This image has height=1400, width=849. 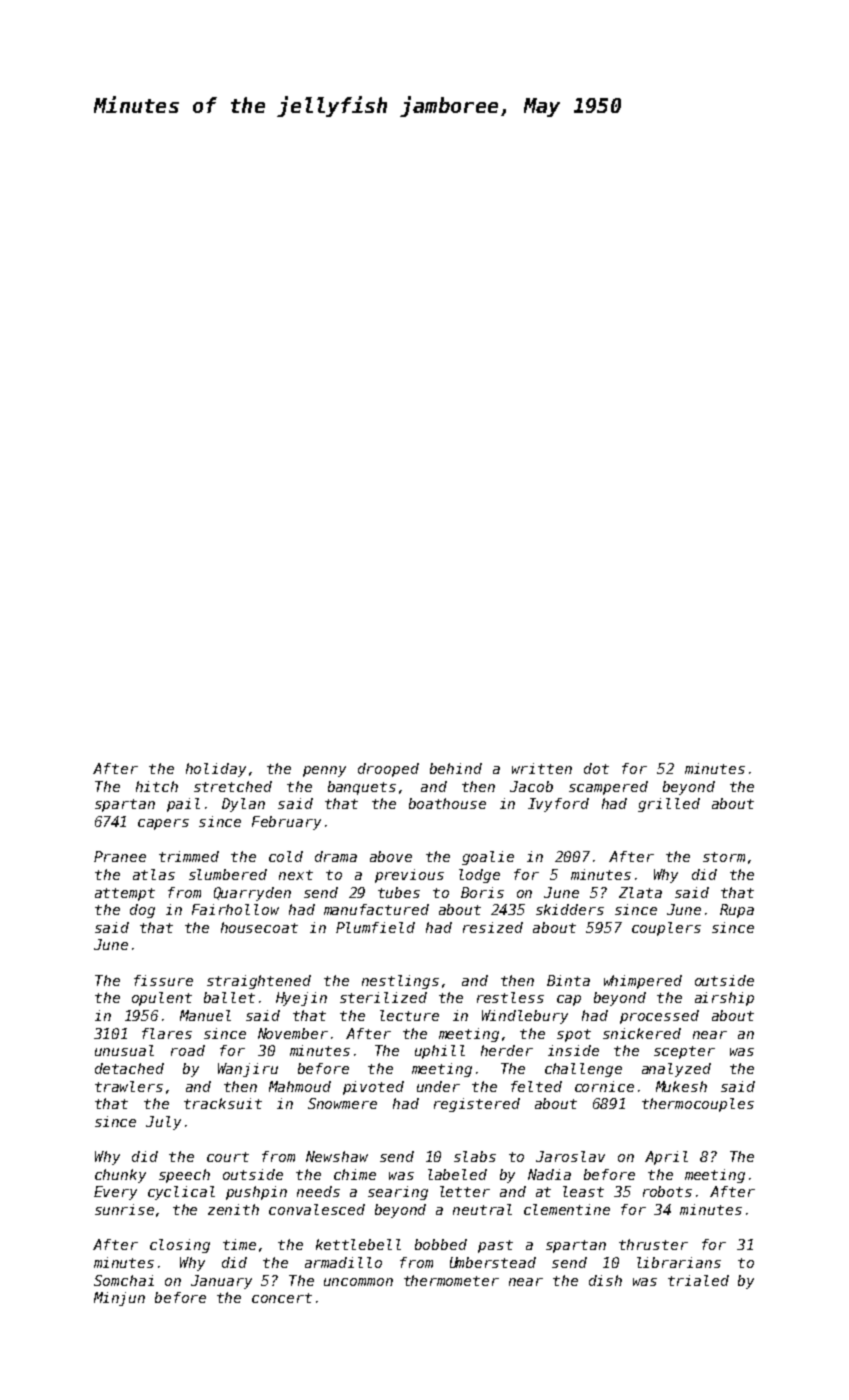 What do you see at coordinates (124, 1280) in the image?
I see `Somchai` at bounding box center [124, 1280].
